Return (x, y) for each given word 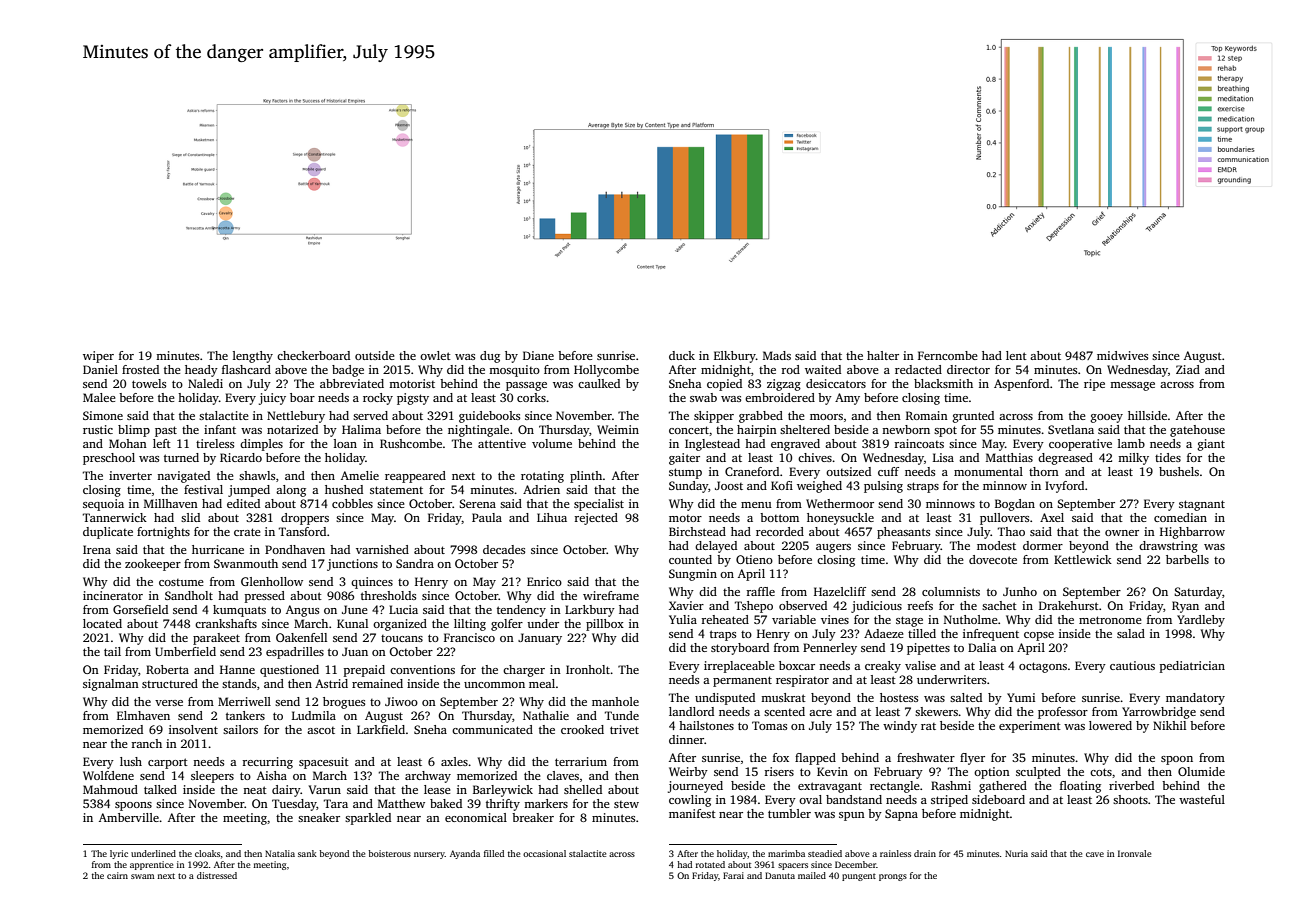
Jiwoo (401, 701)
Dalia (982, 647)
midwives (1122, 355)
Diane (538, 355)
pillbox (605, 625)
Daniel (100, 369)
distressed (217, 875)
